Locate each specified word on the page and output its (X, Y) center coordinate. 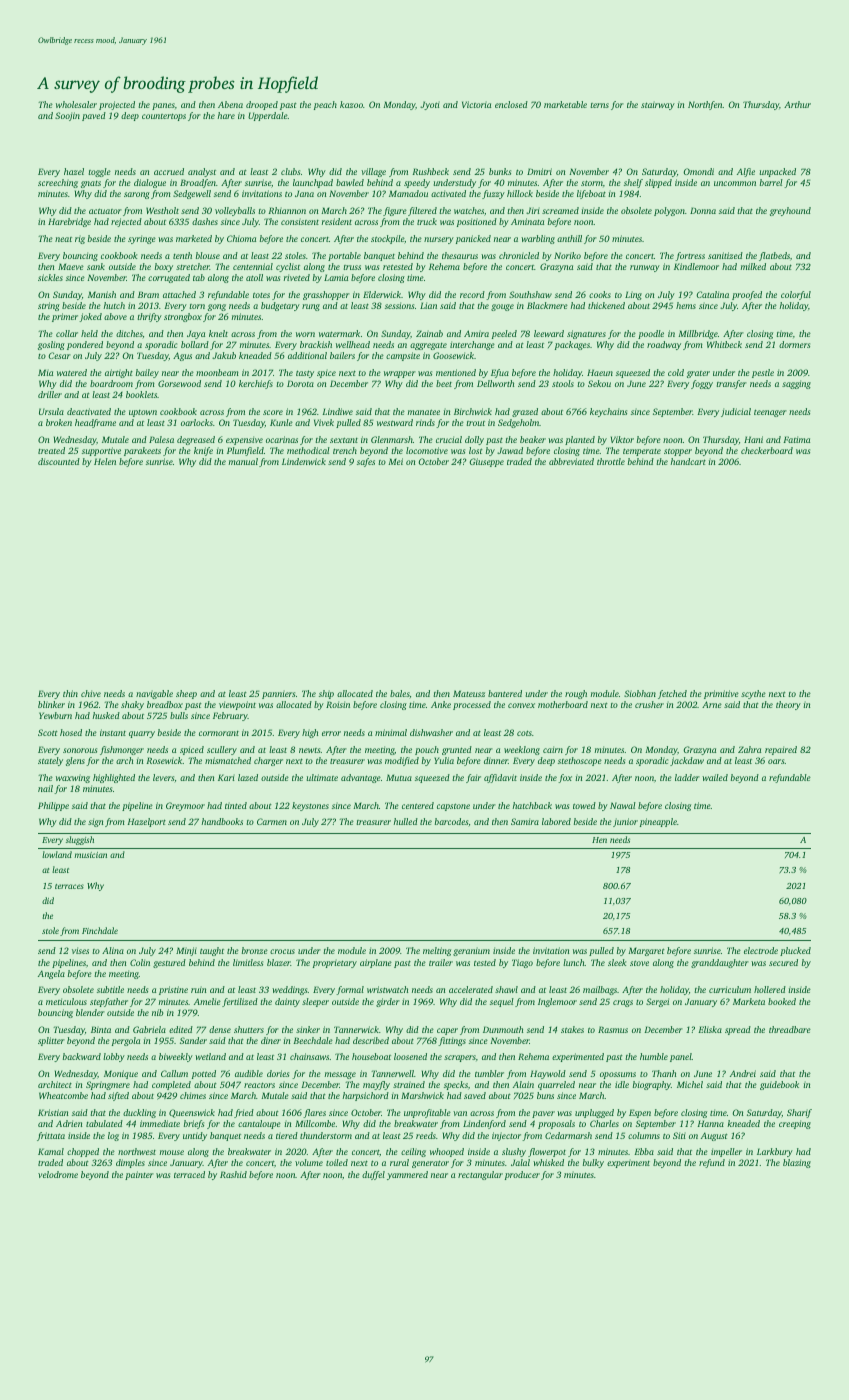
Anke (441, 704)
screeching (58, 183)
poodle (651, 334)
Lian (428, 305)
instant (113, 732)
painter (139, 1175)
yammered (407, 1175)
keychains (608, 412)
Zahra (749, 749)
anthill (569, 238)
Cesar (59, 355)
